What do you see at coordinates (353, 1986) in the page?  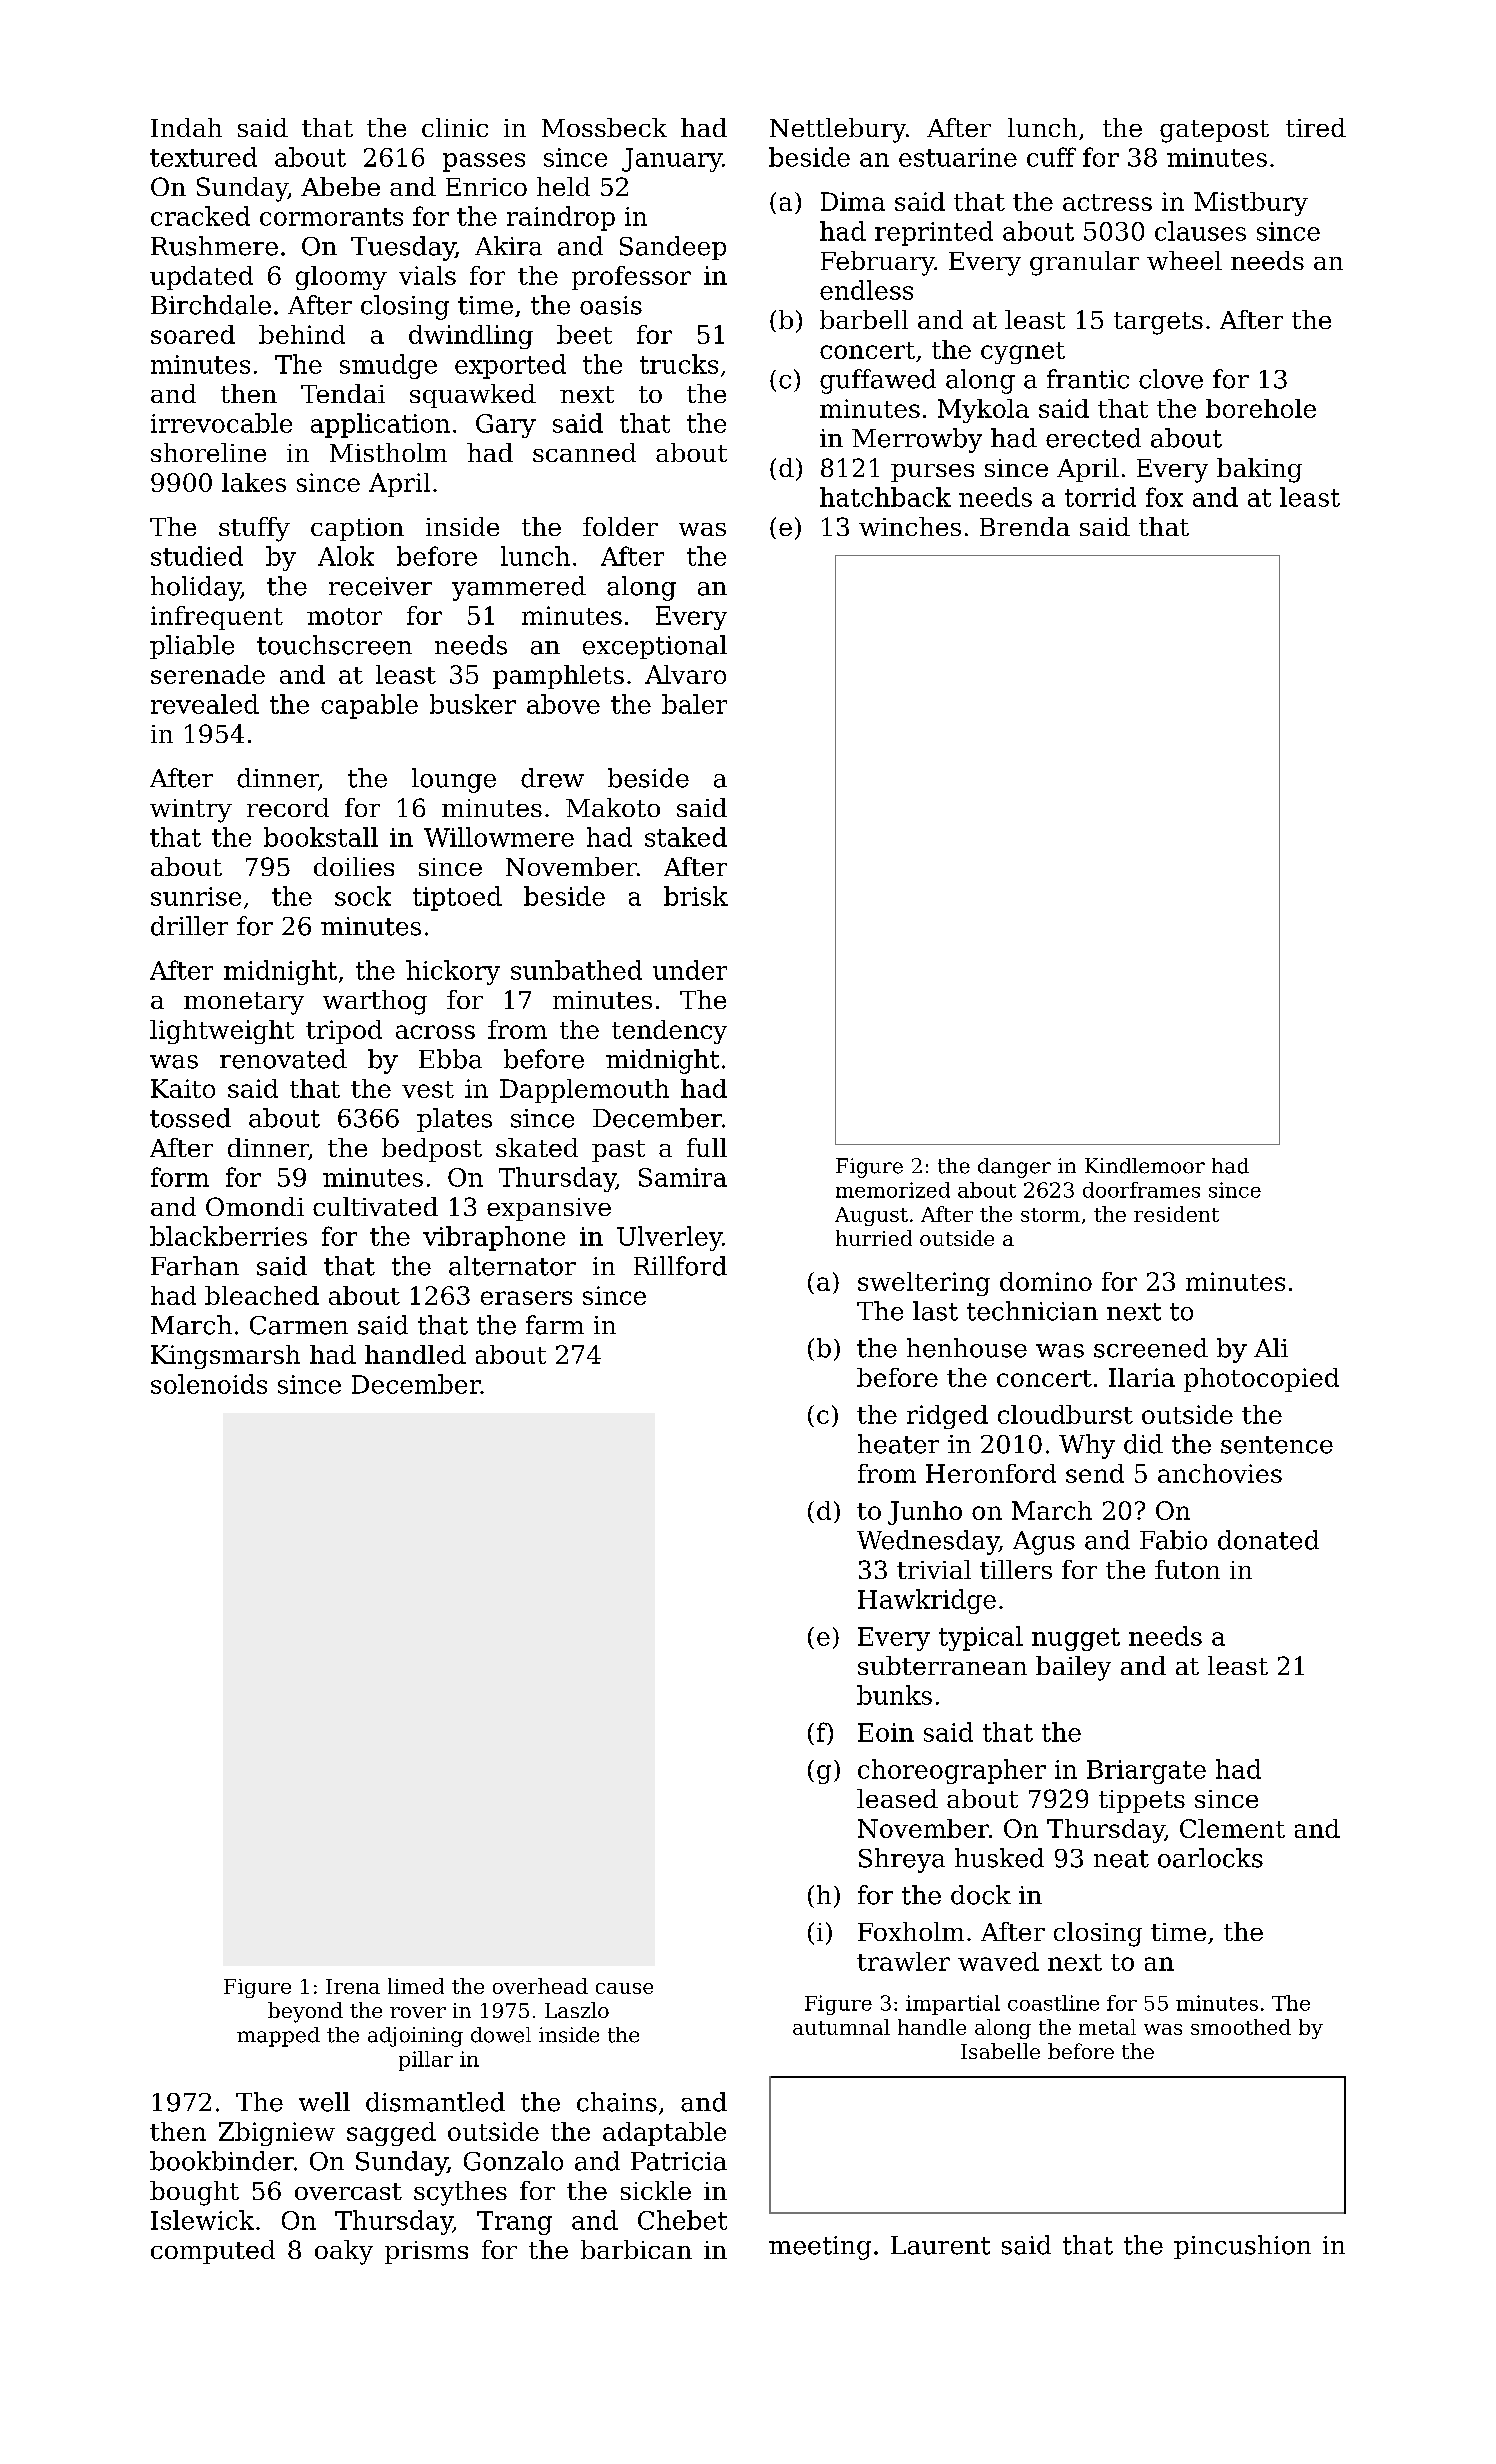 I see `Irena` at bounding box center [353, 1986].
